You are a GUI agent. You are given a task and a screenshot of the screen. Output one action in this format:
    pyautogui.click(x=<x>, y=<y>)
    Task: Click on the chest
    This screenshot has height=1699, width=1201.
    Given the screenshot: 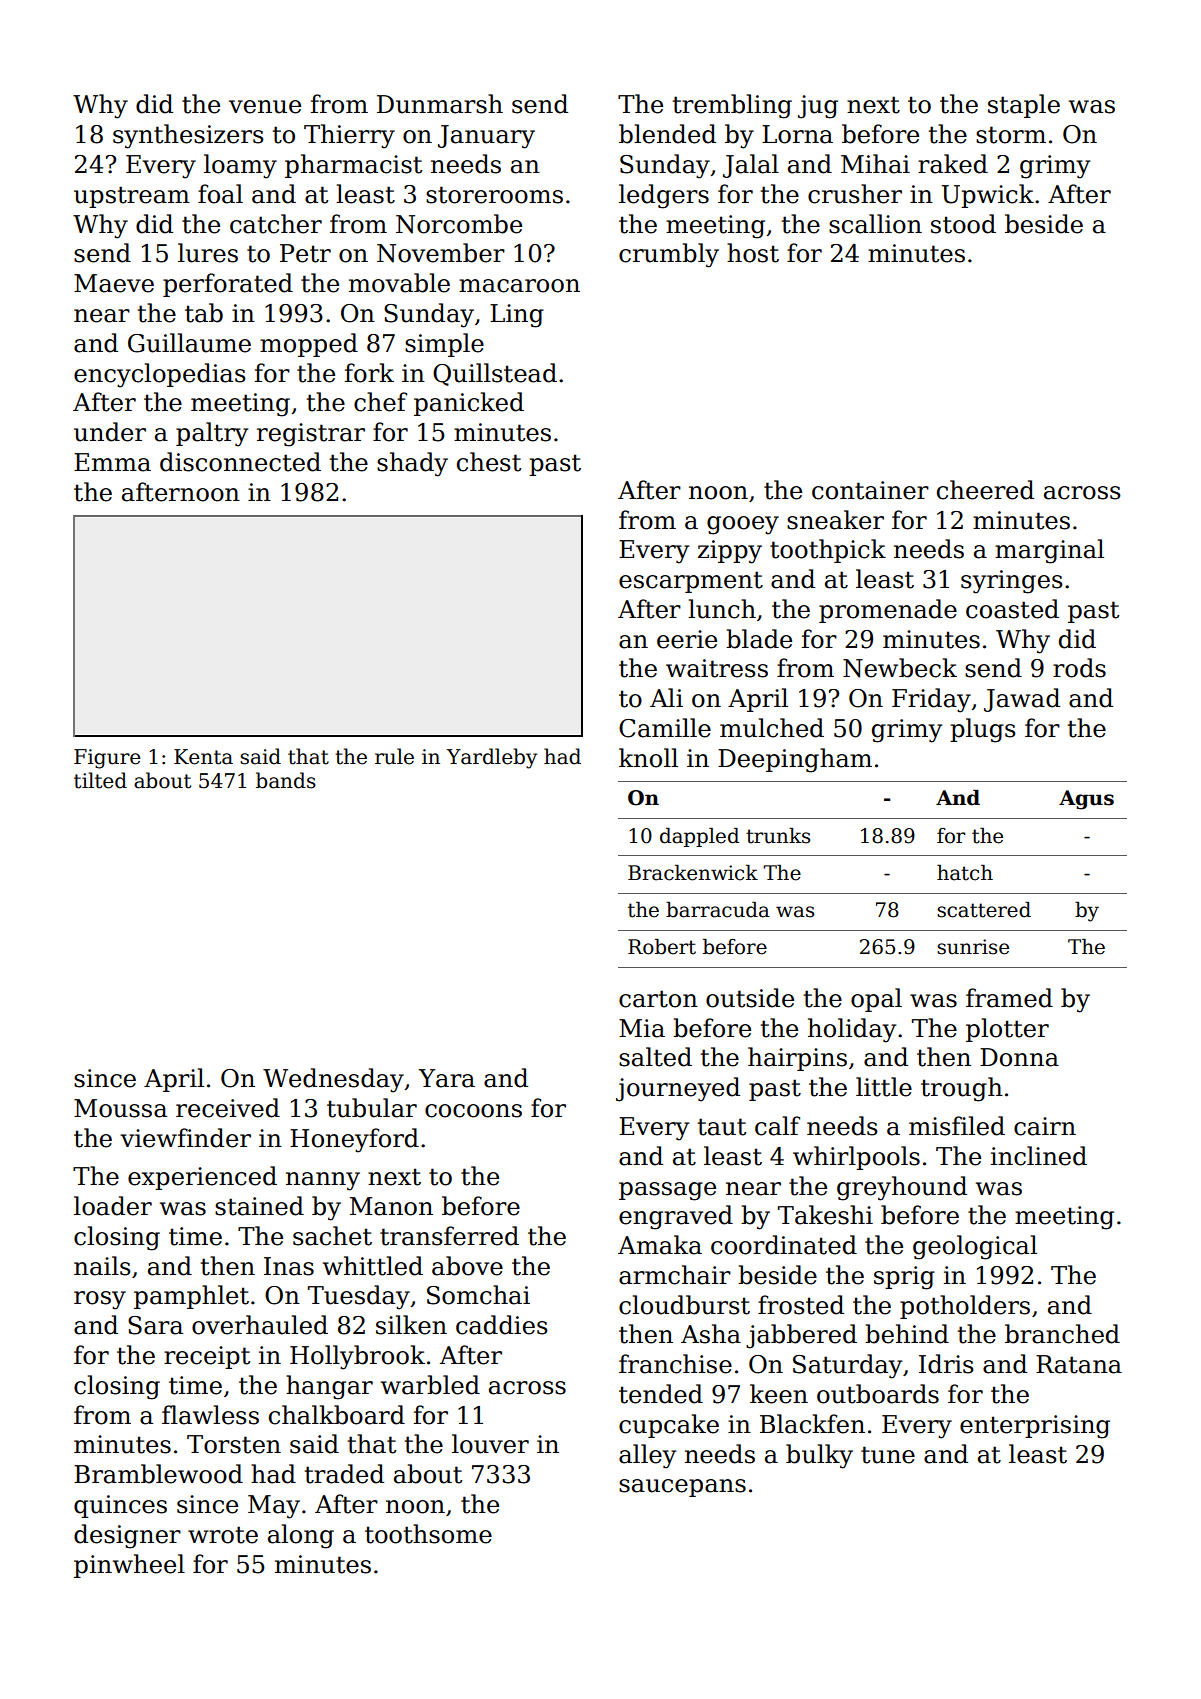 What is the action you would take?
    pyautogui.click(x=489, y=462)
